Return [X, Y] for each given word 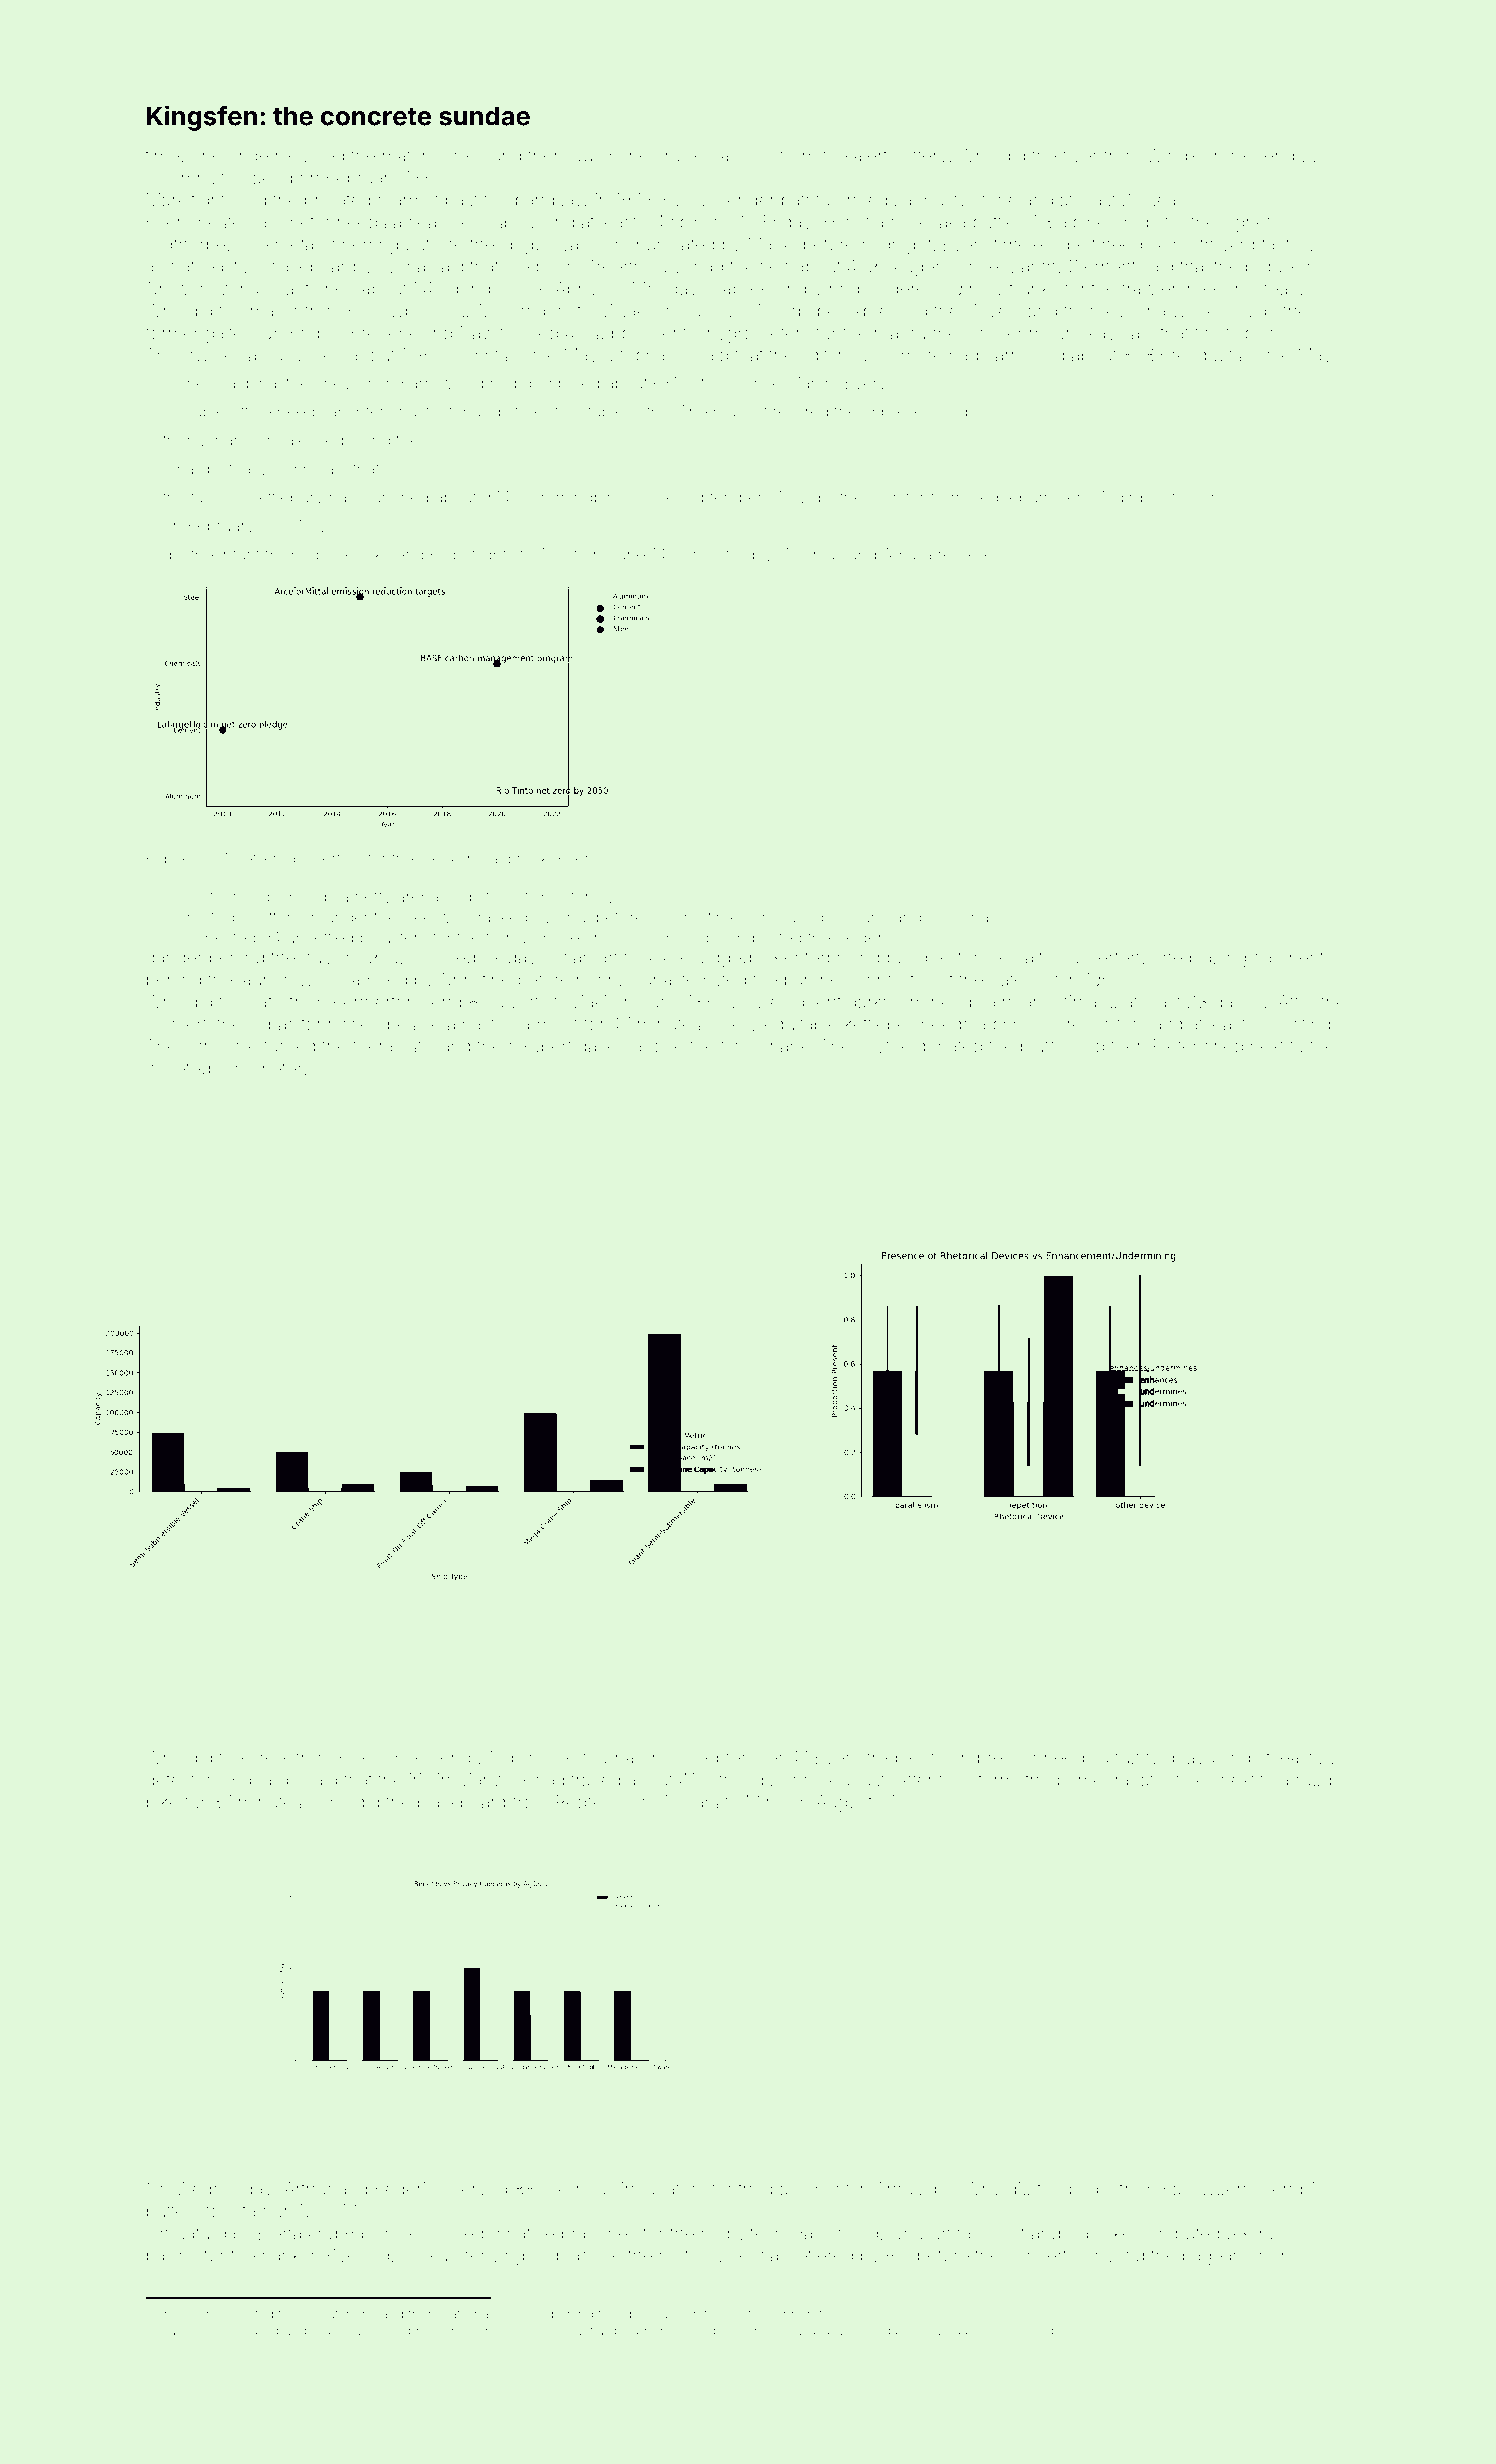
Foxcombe [382, 1757]
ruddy [1319, 1781]
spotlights [479, 556]
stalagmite [190, 2332]
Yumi [1209, 497]
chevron [345, 383]
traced [595, 1780]
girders [1141, 499]
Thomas [813, 554]
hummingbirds [575, 499]
